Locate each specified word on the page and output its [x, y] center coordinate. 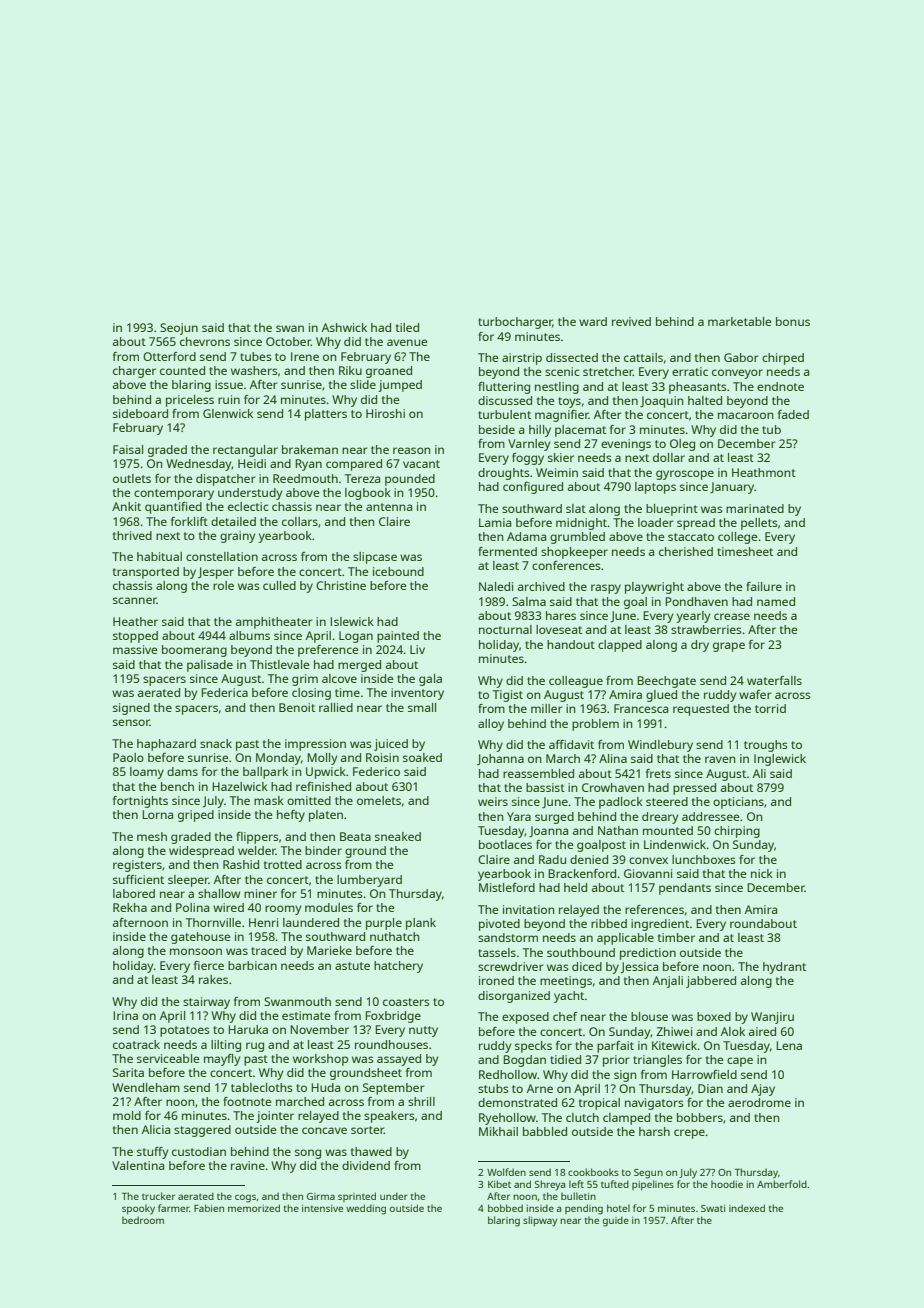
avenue [407, 342]
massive [135, 649]
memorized [254, 1208]
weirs [493, 801]
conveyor [737, 374]
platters [326, 415]
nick [762, 873]
